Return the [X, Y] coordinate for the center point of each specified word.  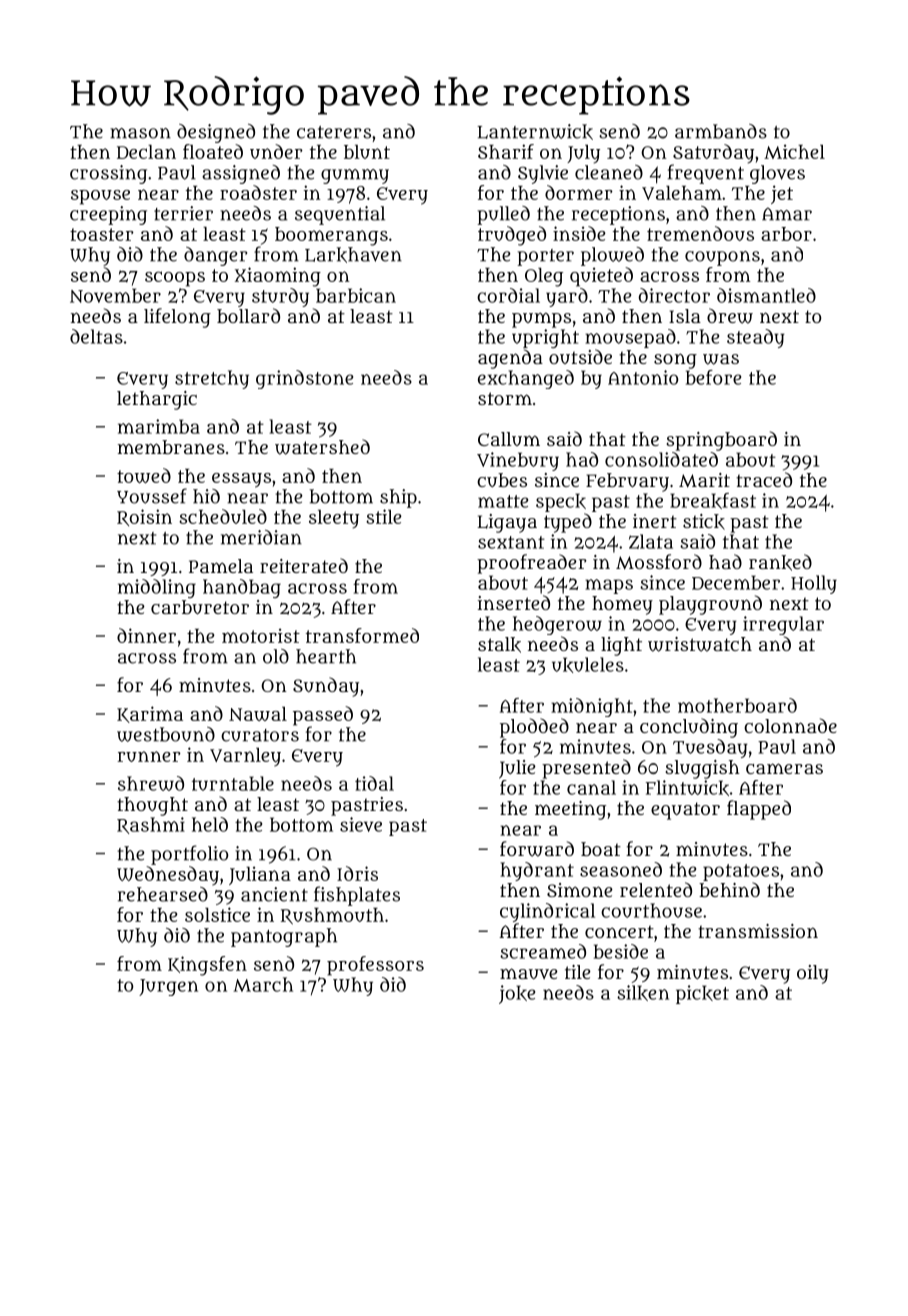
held [210, 824]
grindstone [304, 379]
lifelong [177, 318]
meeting [570, 810]
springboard [721, 441]
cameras [784, 768]
